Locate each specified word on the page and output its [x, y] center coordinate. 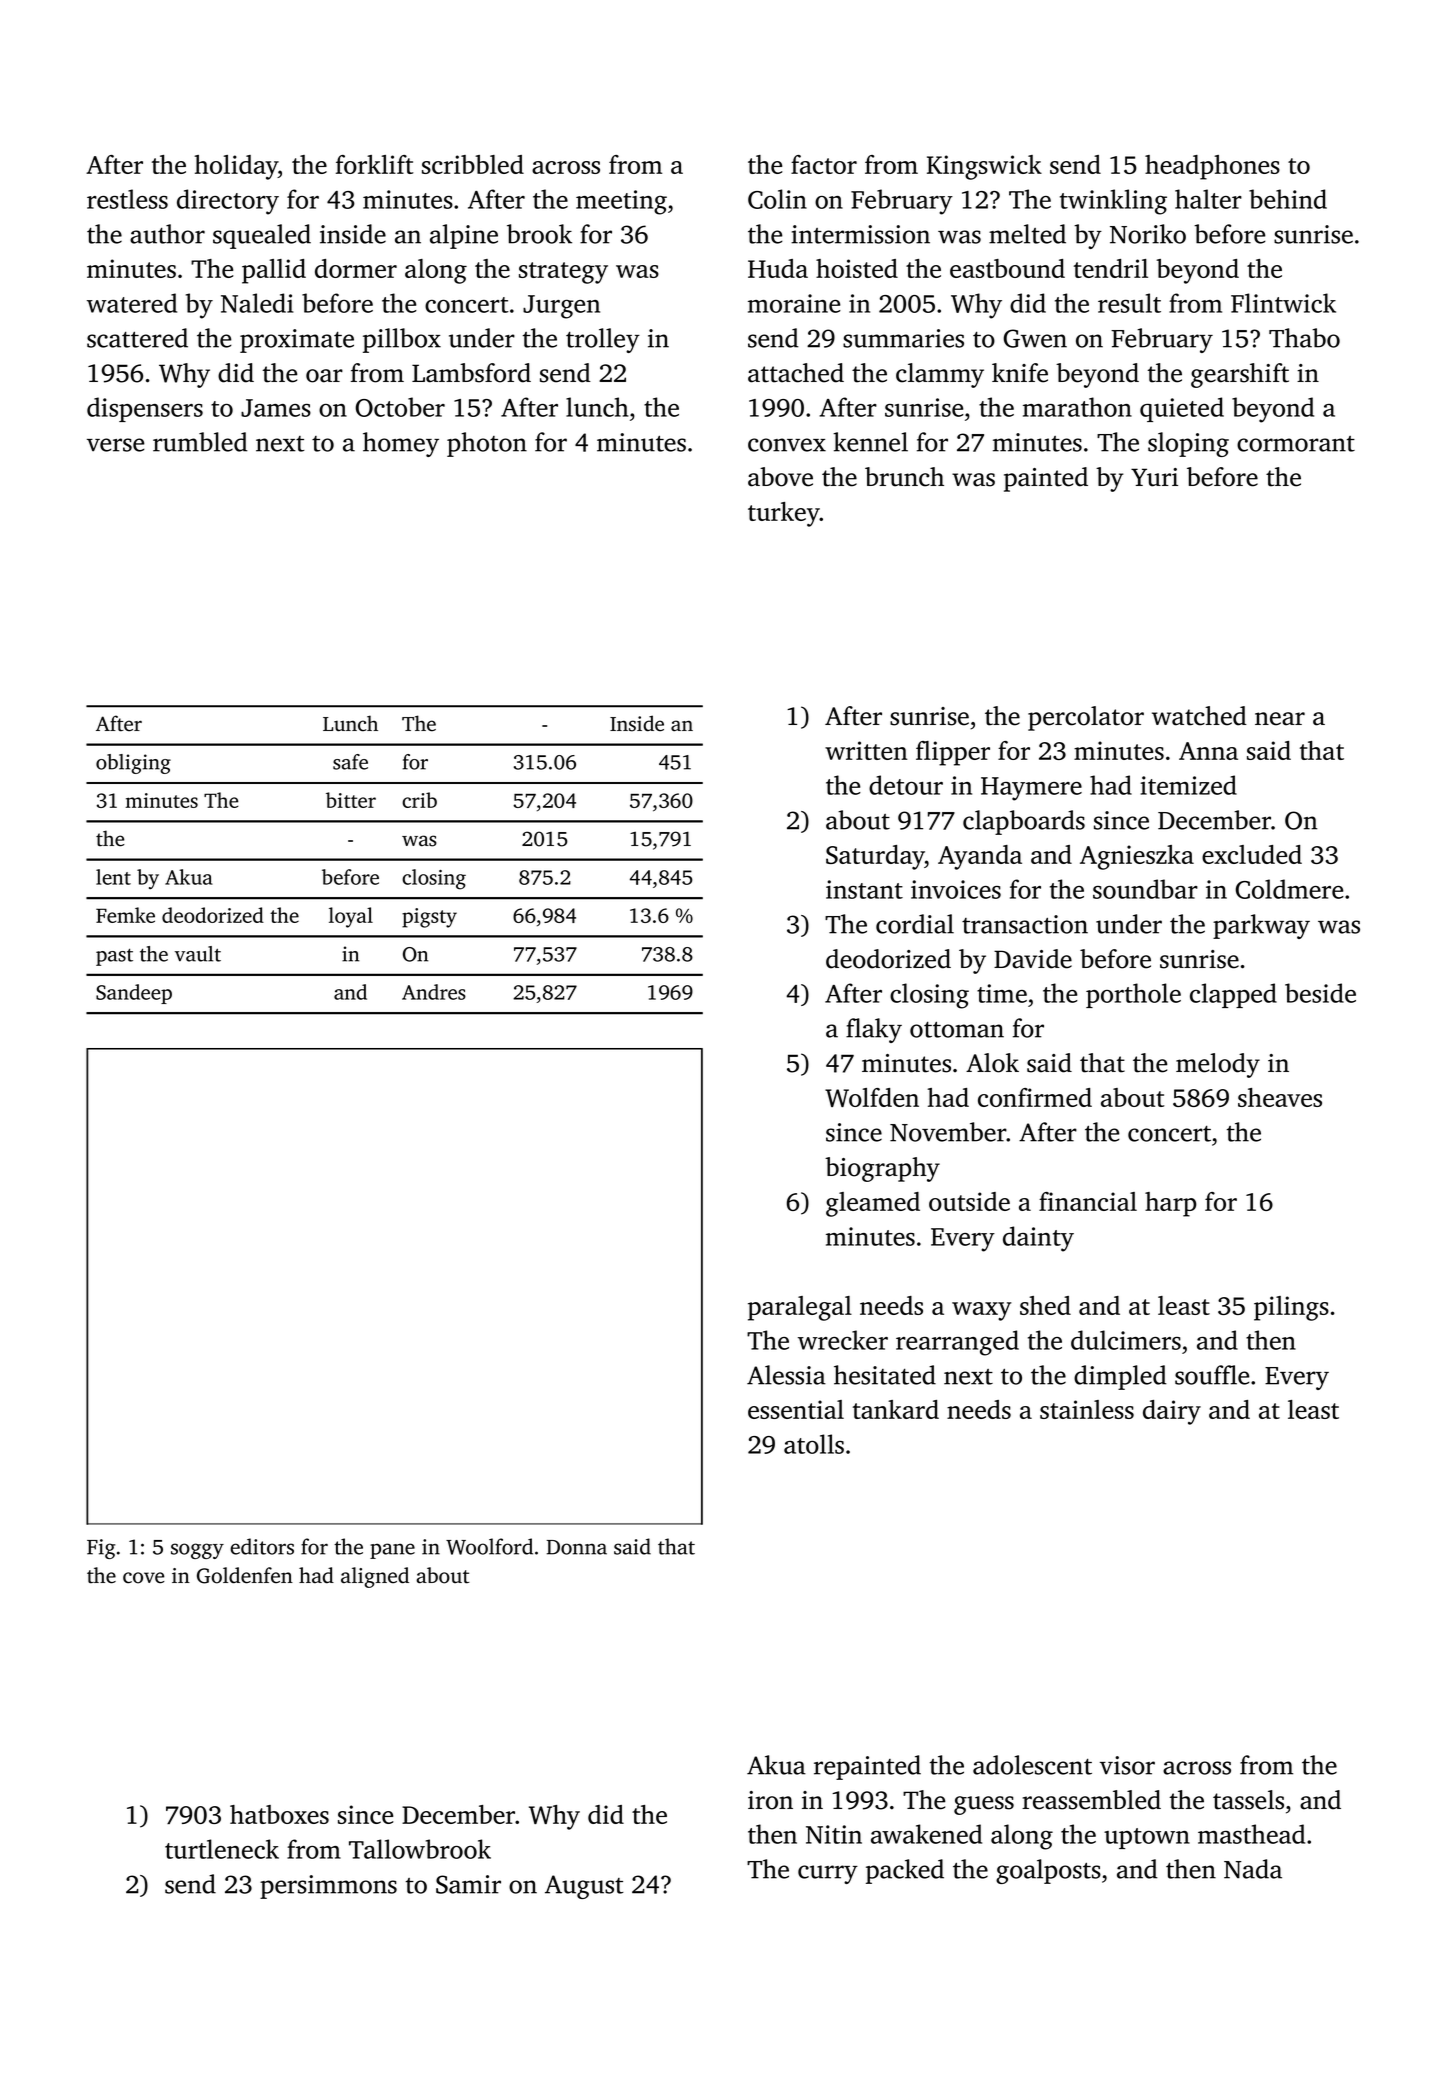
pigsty [429, 918]
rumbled [200, 442]
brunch [904, 477]
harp [1170, 1204]
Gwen [1035, 338]
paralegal [800, 1308]
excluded [1252, 854]
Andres [434, 992]
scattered [137, 338]
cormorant [1296, 444]
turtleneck [222, 1849]
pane [392, 1551]
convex [787, 445]
